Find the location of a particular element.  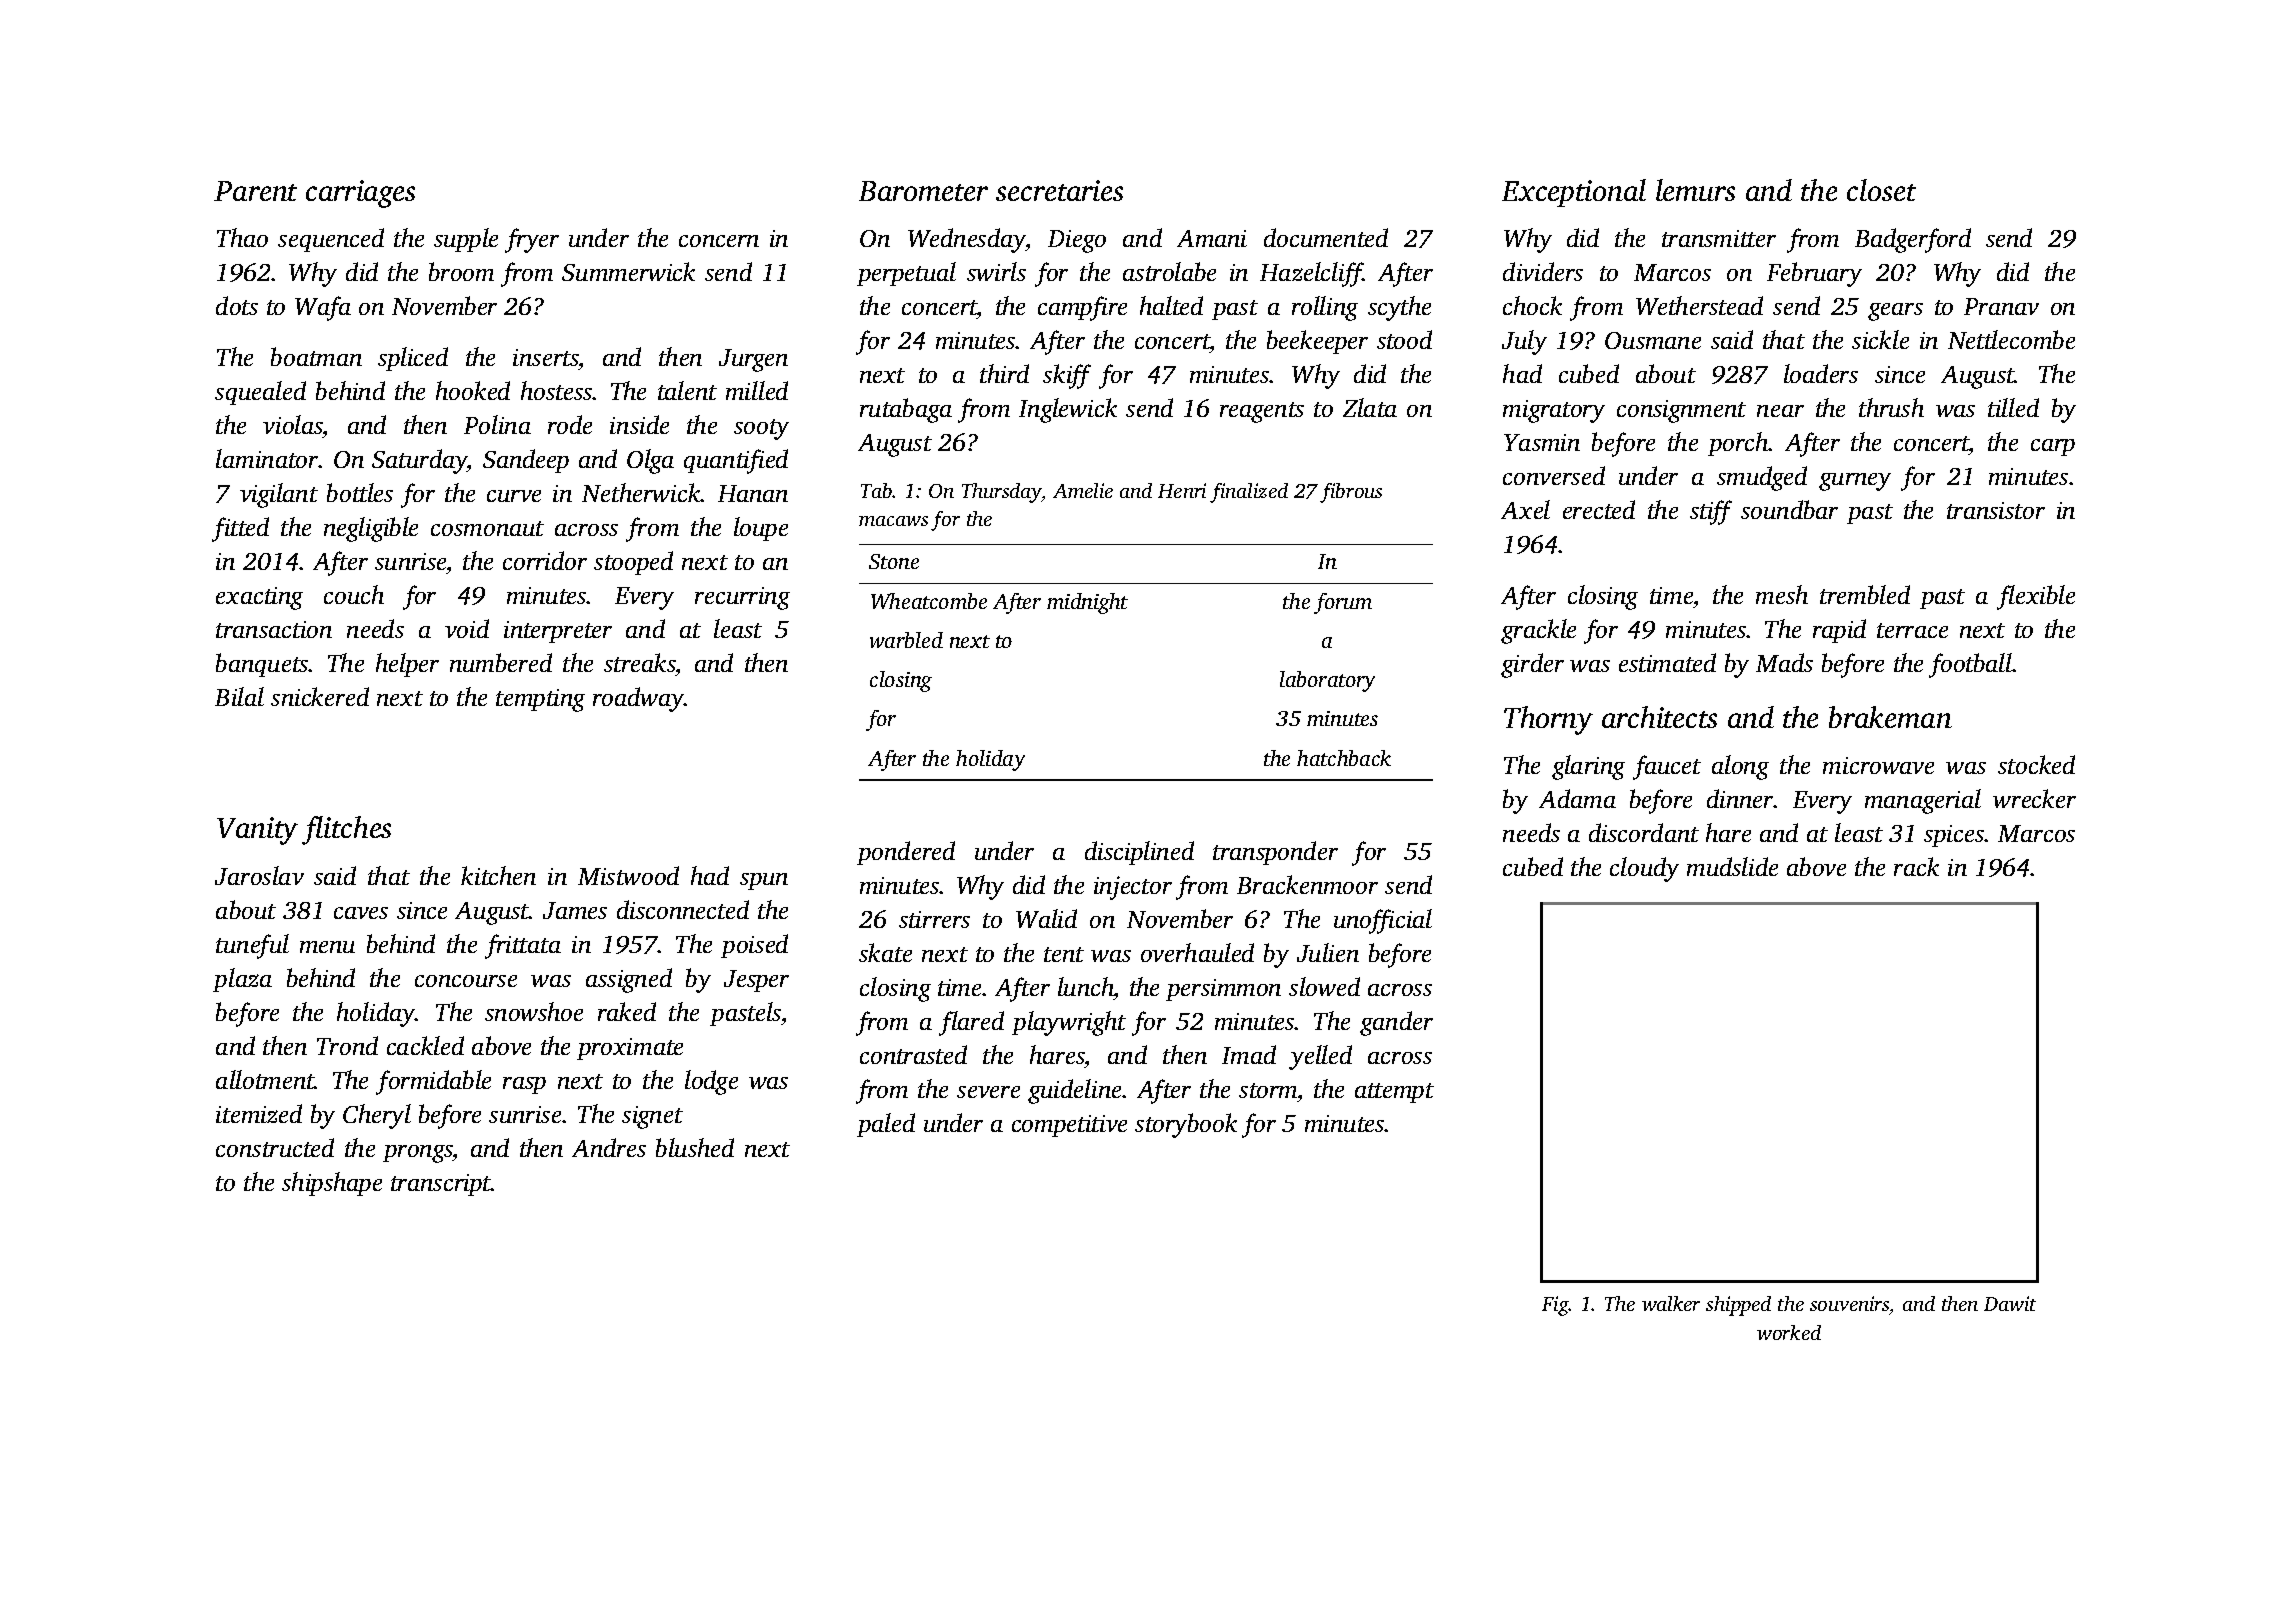

sequenced is located at coordinates (331, 240).
